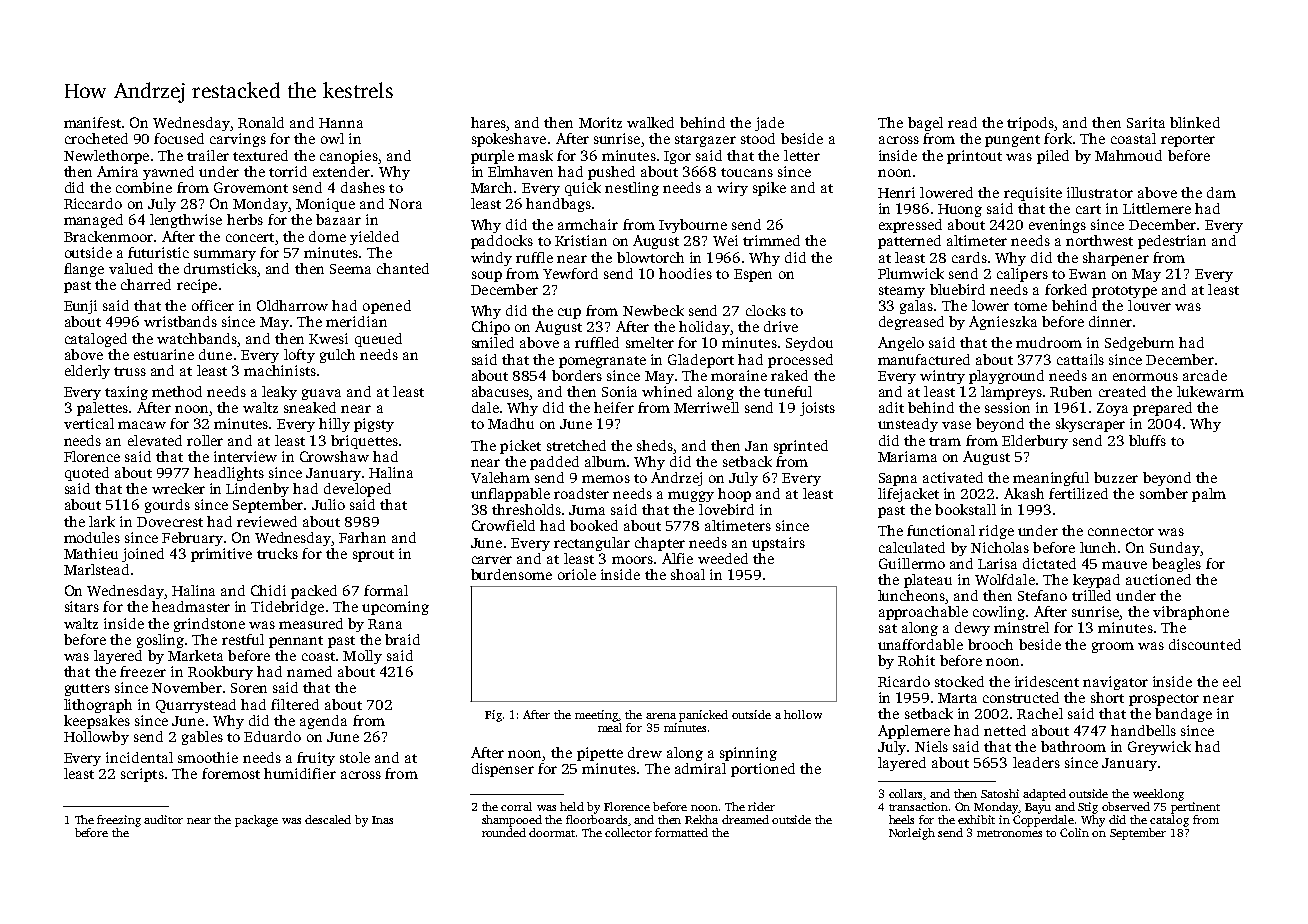 The width and height of the page is (1308, 924). I want to click on metronomes, so click(1009, 833).
